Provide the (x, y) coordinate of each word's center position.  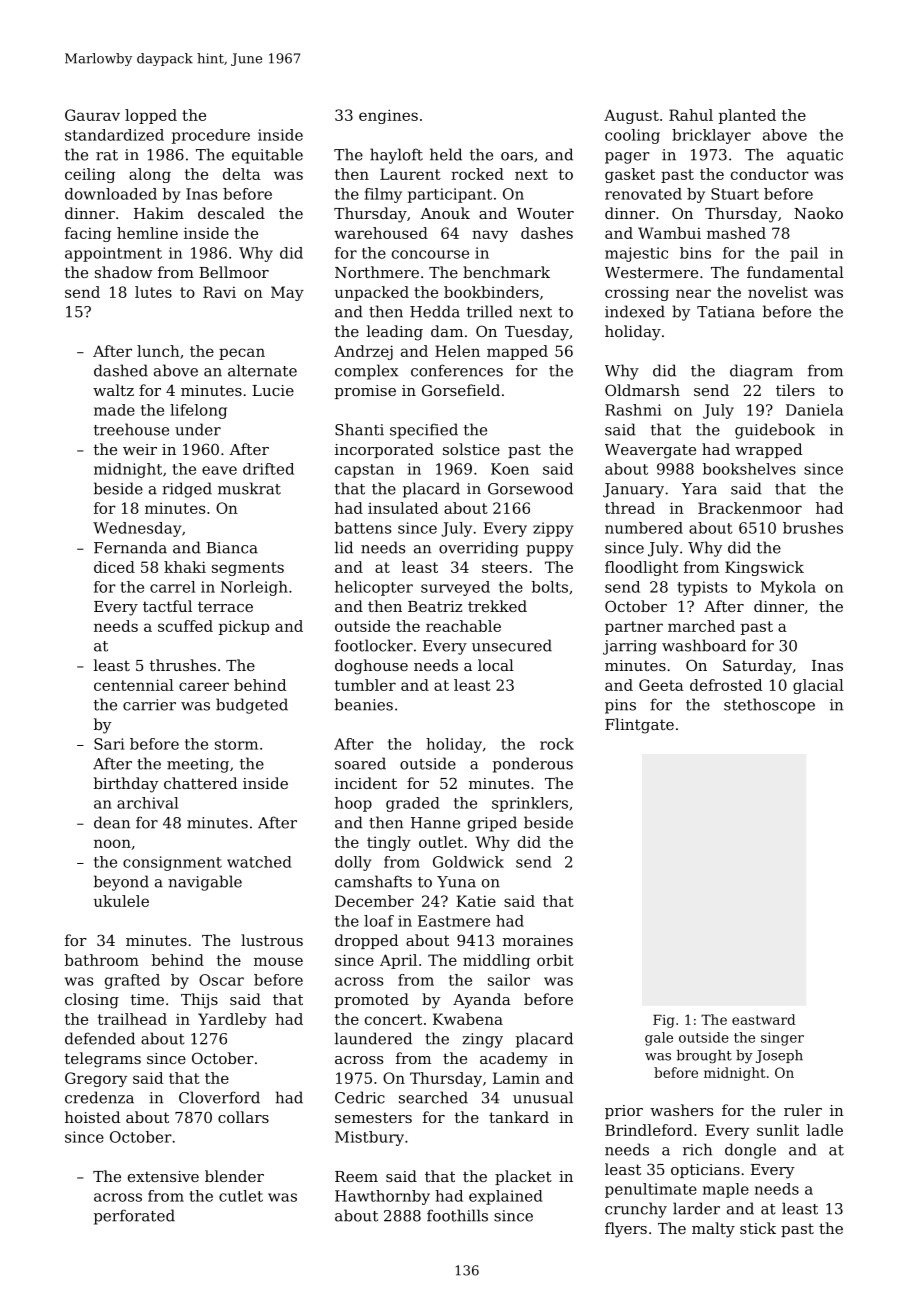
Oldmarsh (642, 390)
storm (236, 744)
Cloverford (219, 1097)
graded (413, 804)
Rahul (691, 115)
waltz (113, 390)
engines (388, 116)
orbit (555, 960)
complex (366, 372)
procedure (211, 136)
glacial (818, 686)
